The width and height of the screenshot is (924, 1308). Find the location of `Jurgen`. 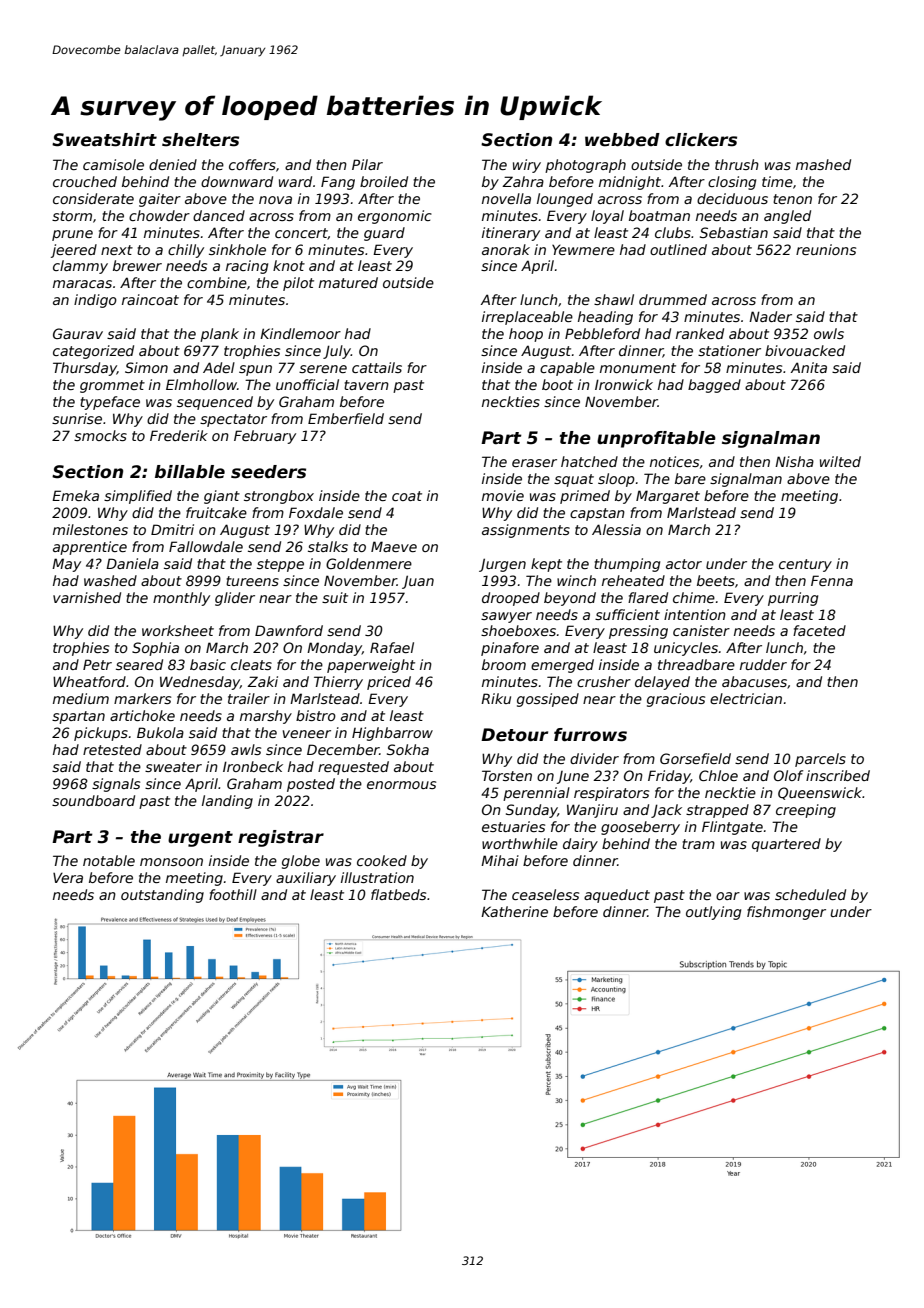

Jurgen is located at coordinates (502, 565).
